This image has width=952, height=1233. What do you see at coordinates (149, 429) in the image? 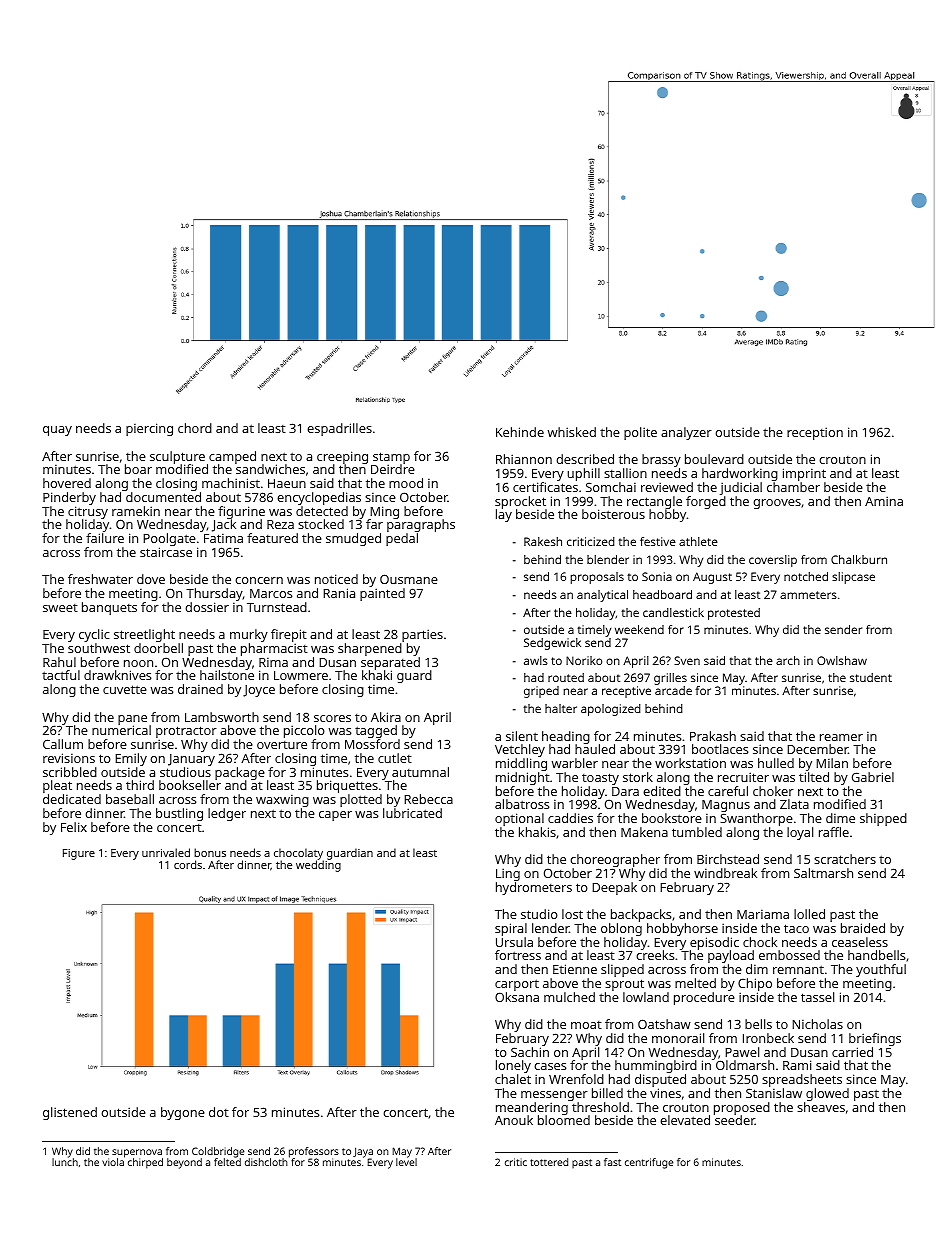
I see `piercing` at bounding box center [149, 429].
